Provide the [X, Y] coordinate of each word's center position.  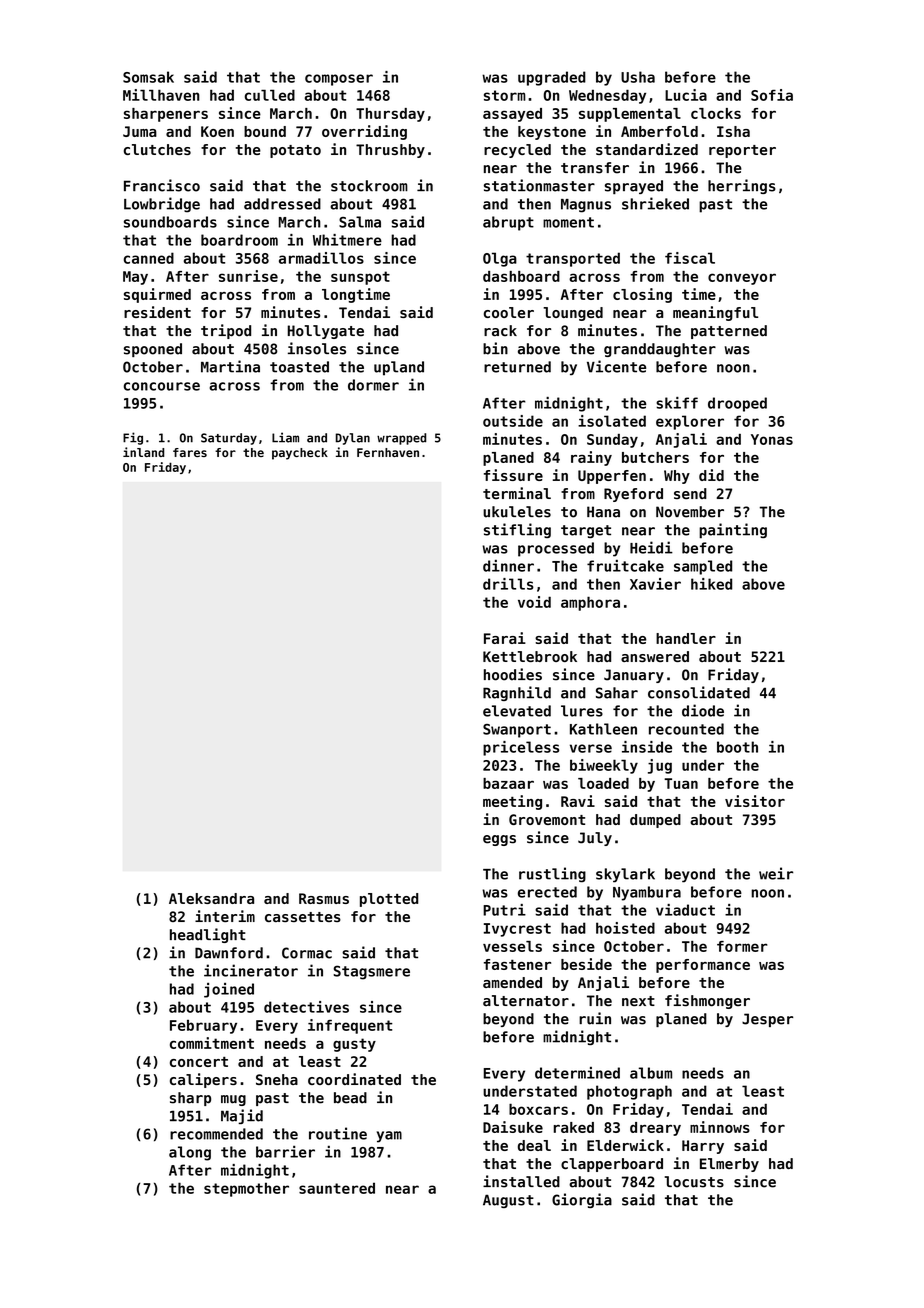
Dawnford [229, 953]
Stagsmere [371, 972]
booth [737, 747]
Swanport [517, 731]
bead [350, 1098]
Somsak [148, 77]
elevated [517, 711]
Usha [638, 77]
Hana [603, 512]
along [190, 1153]
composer [339, 80]
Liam [285, 437]
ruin [595, 1018]
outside [513, 421]
